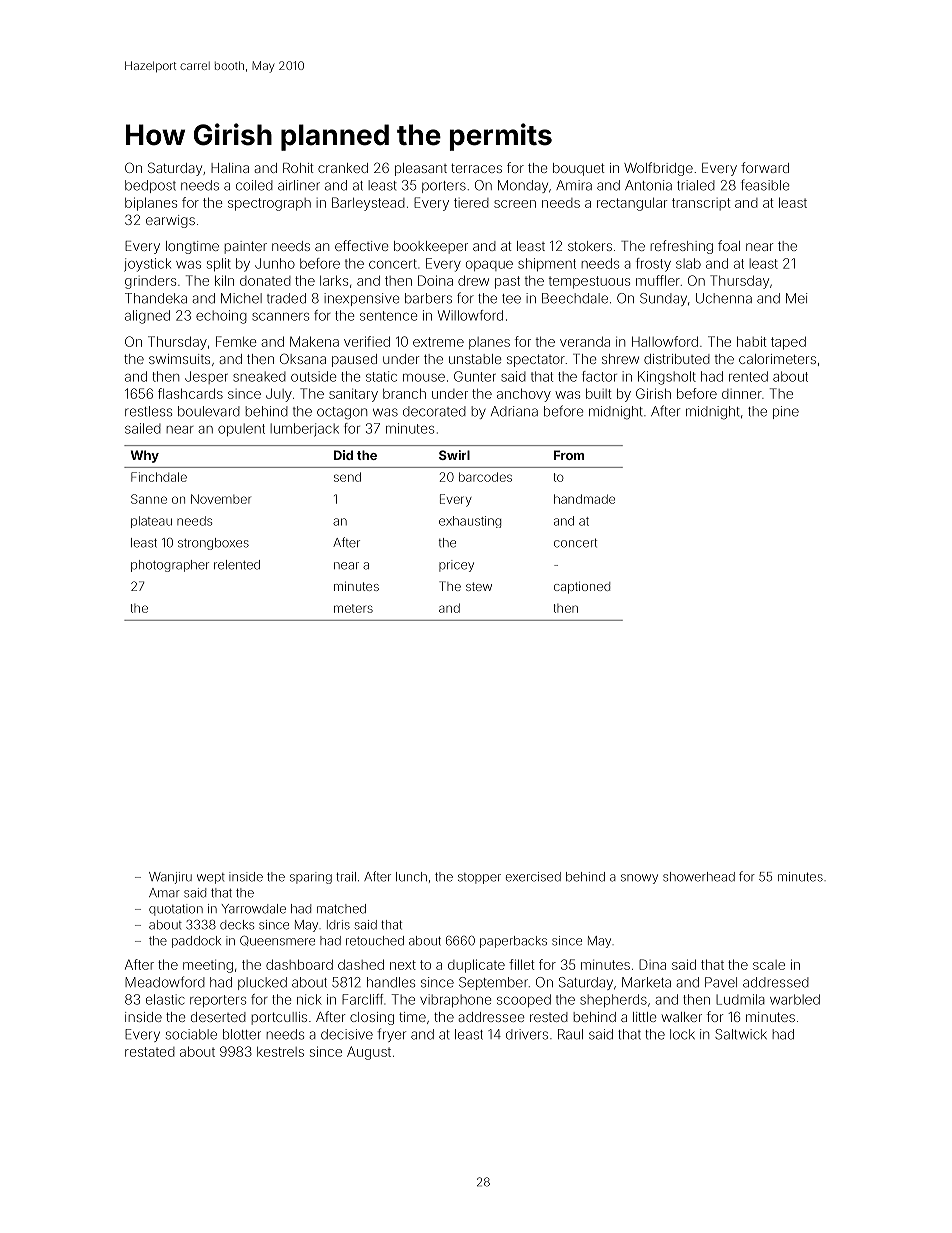  I want to click on Halina, so click(230, 168).
